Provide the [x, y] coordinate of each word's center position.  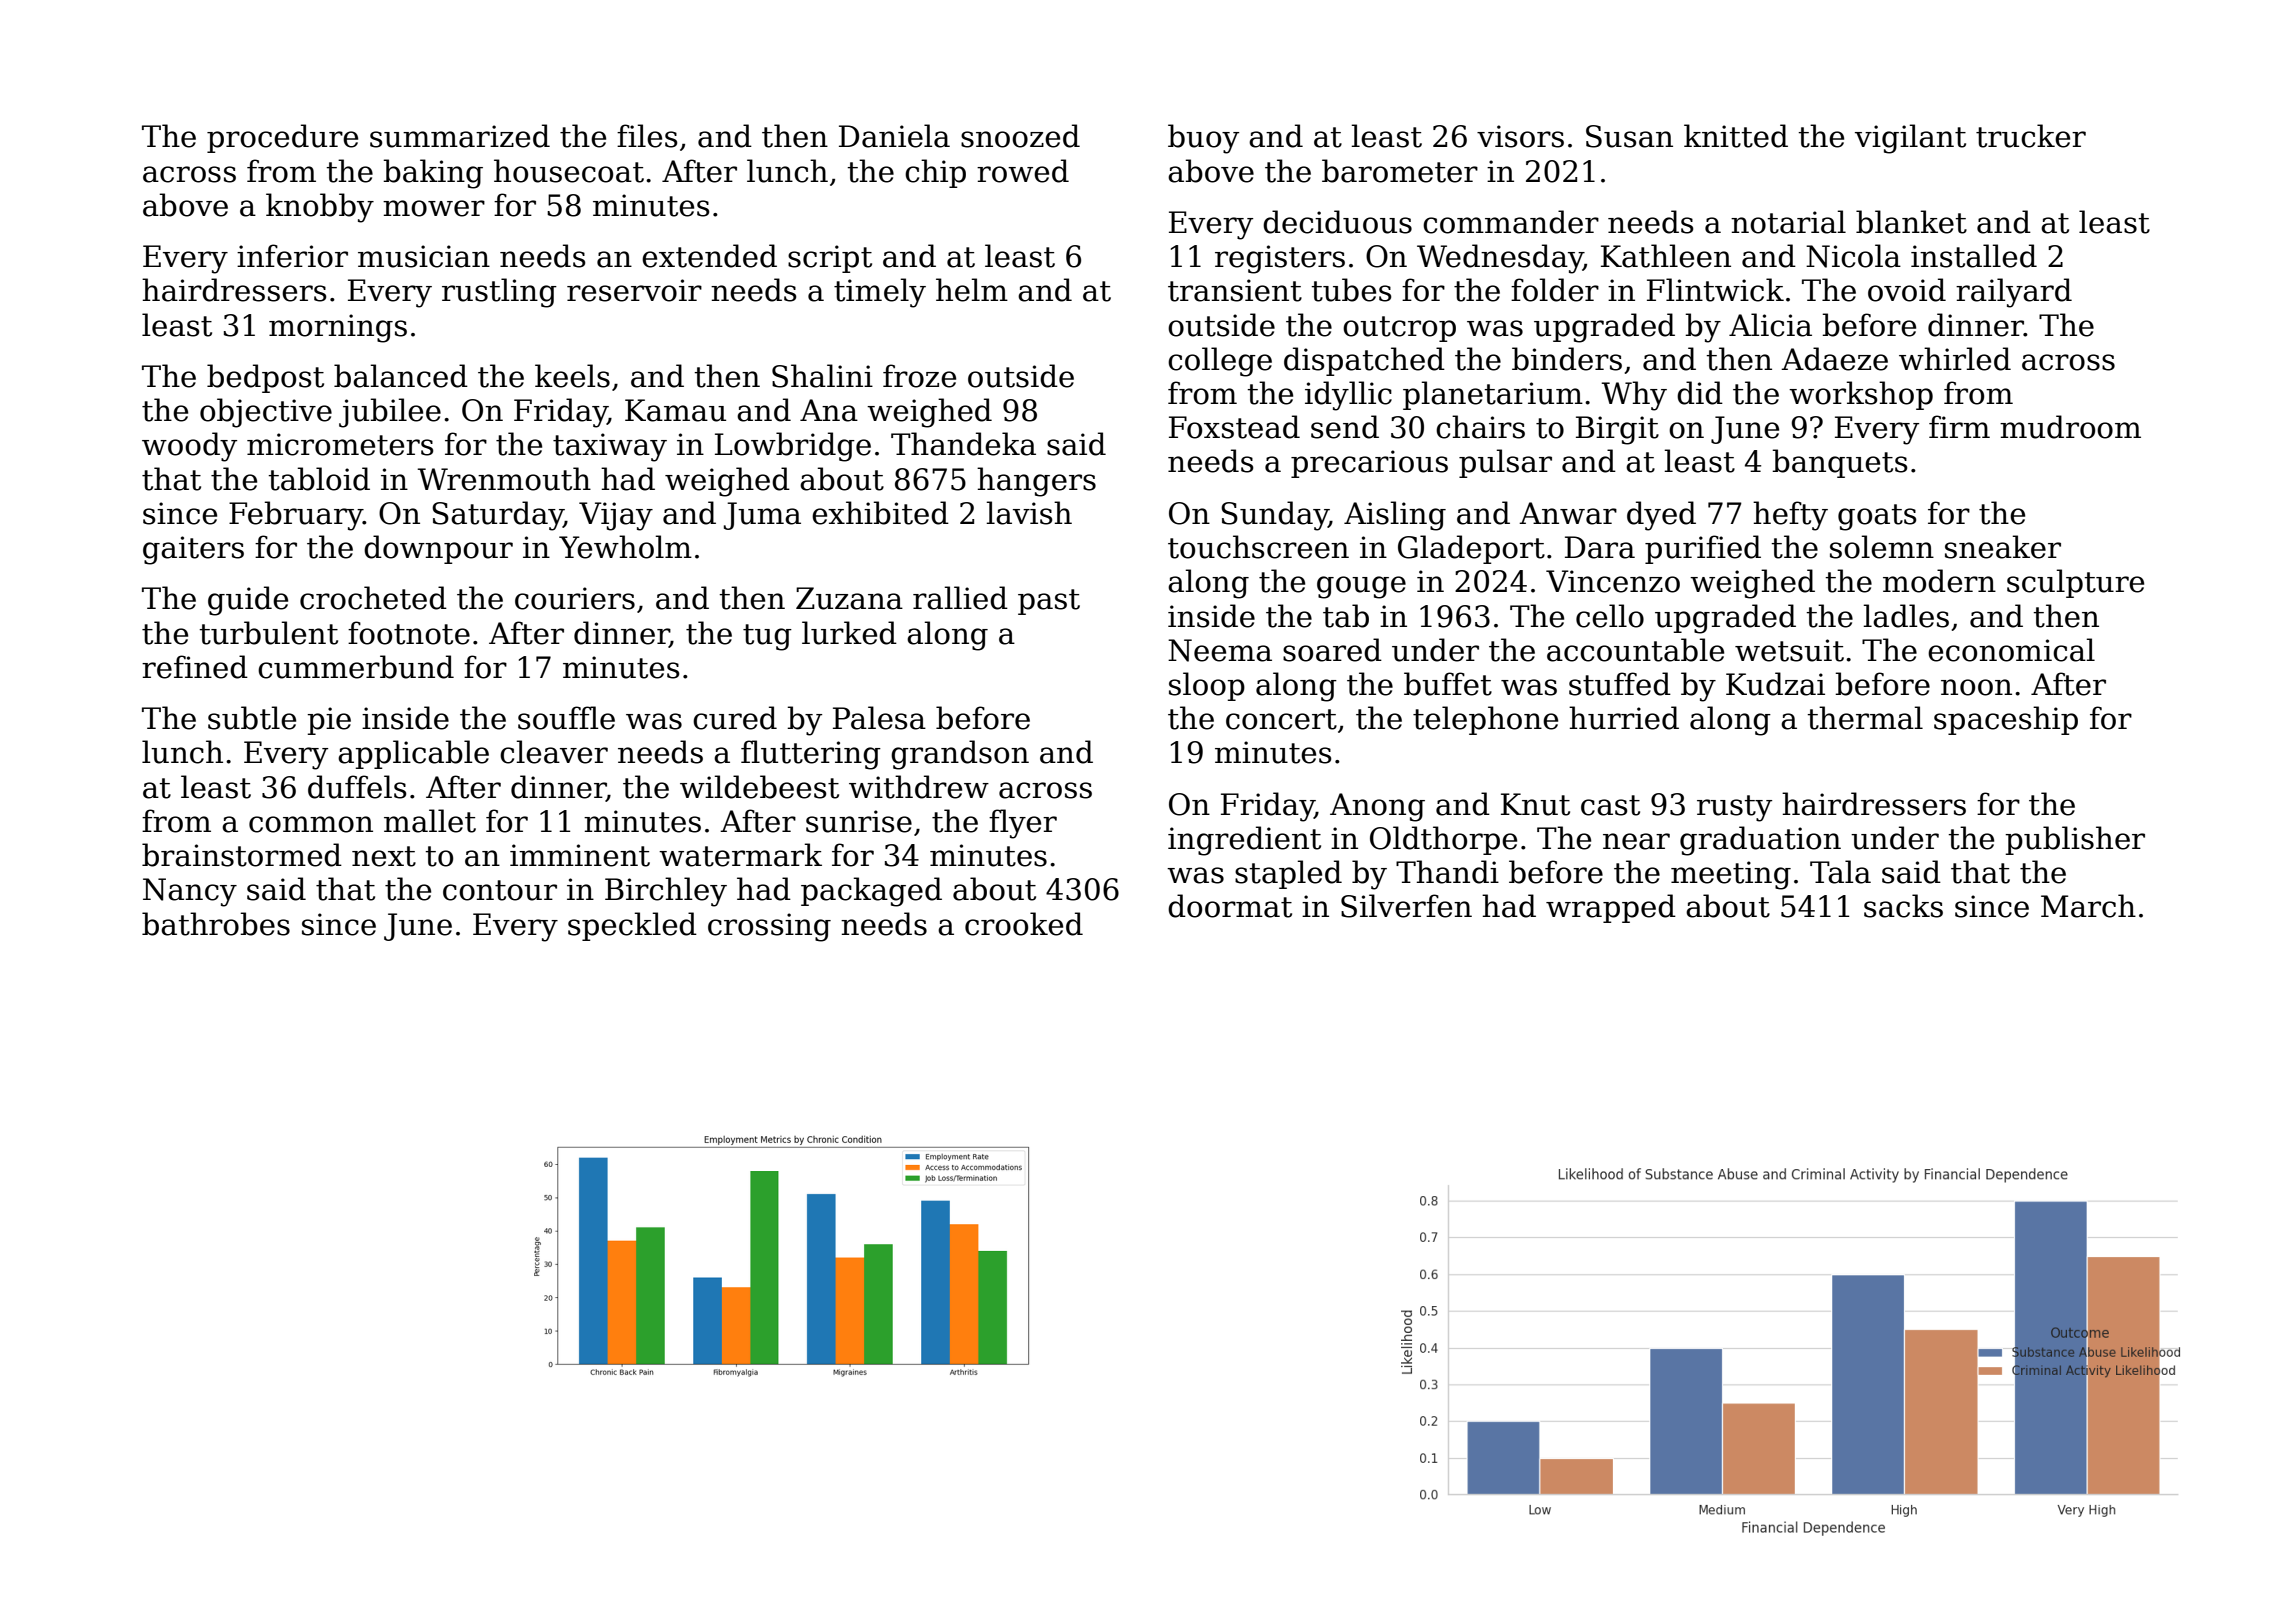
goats [1877, 517]
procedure [282, 138]
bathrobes [216, 924]
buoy [1203, 139]
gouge [1361, 587]
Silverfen [1406, 906]
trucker [2031, 136]
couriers [575, 598]
